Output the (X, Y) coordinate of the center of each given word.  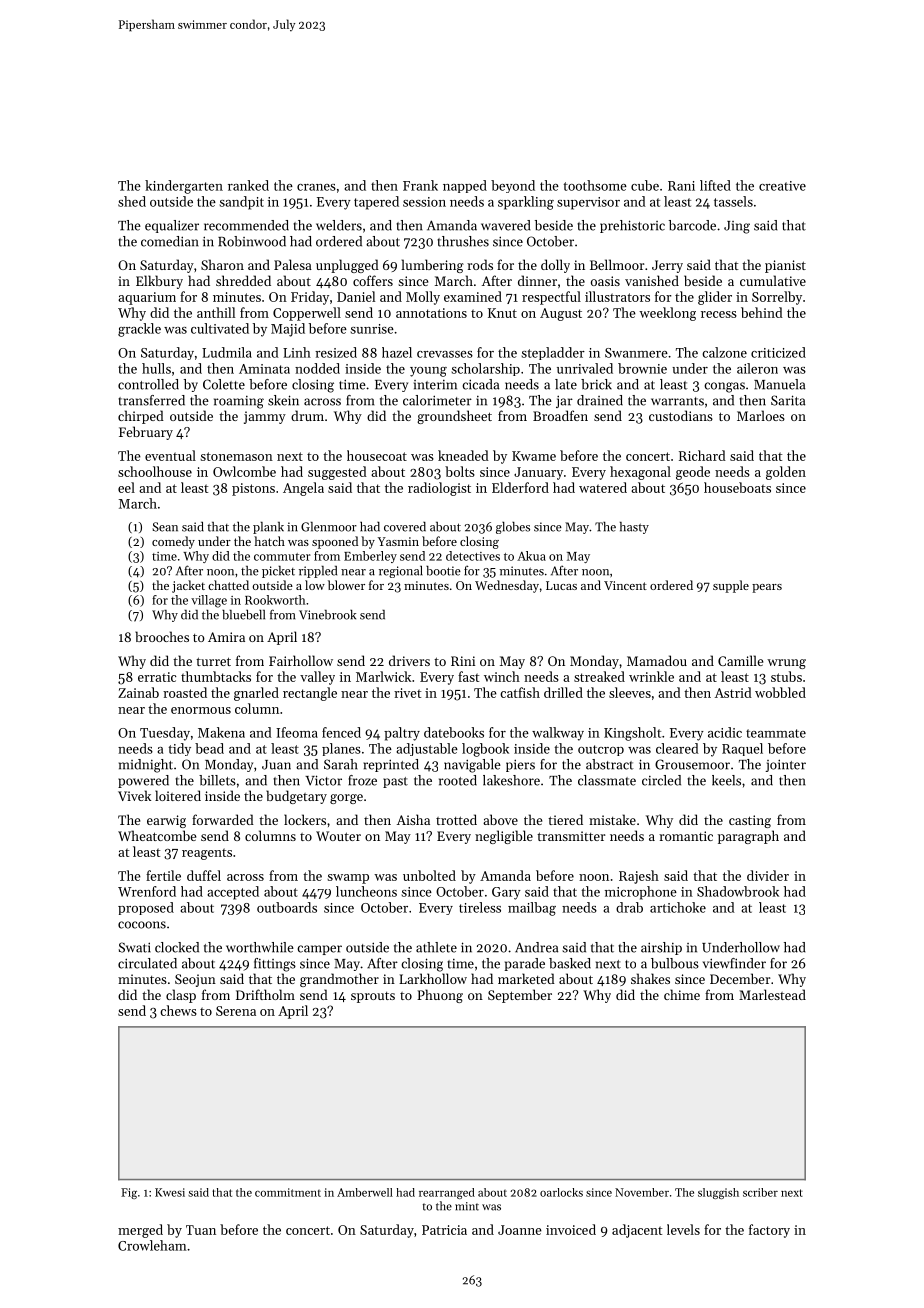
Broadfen (560, 415)
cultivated (220, 328)
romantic (686, 836)
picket (278, 572)
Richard (702, 455)
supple (731, 586)
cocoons (142, 925)
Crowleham (152, 1245)
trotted (456, 819)
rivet (407, 693)
